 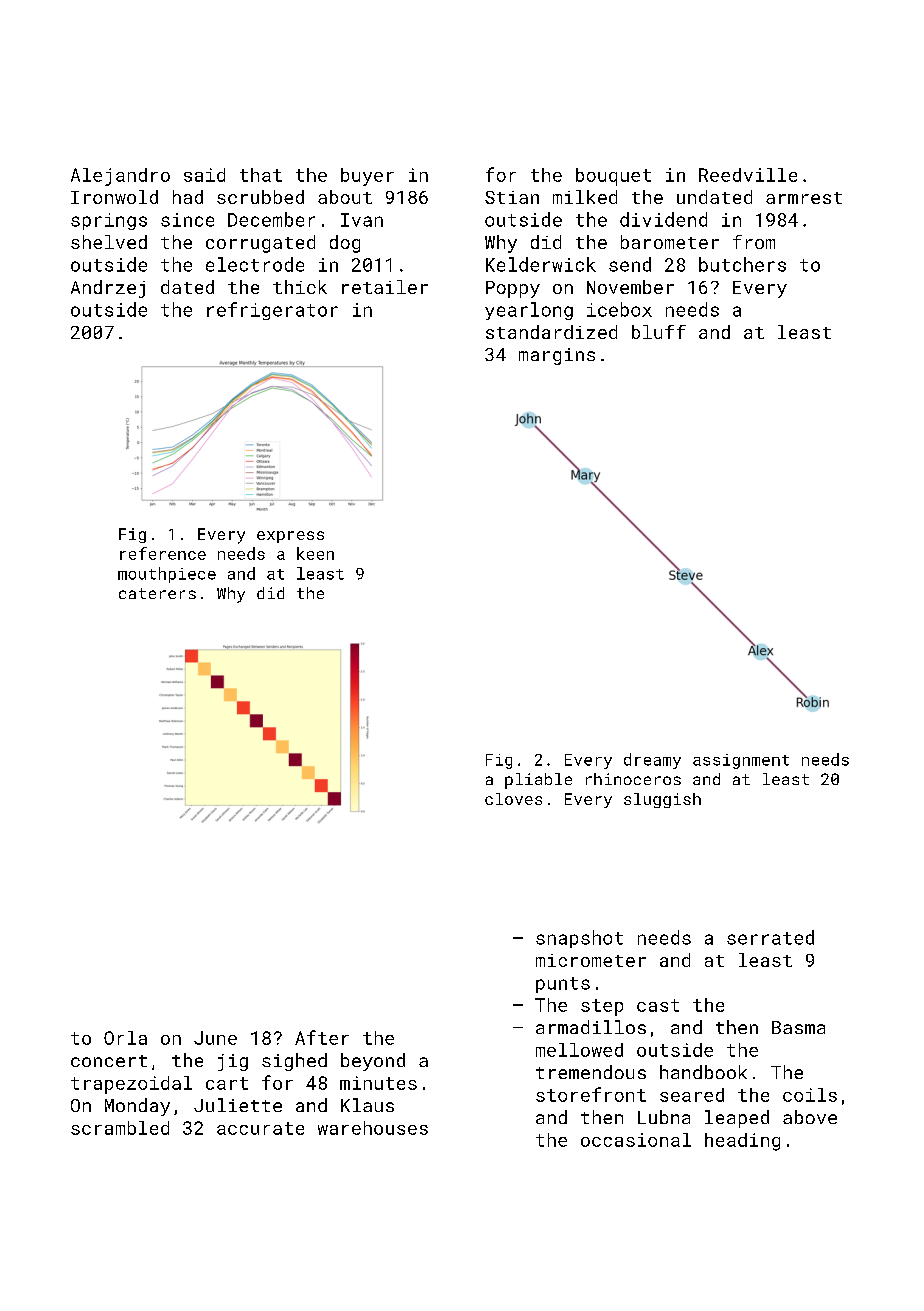 I want to click on said, so click(x=204, y=175).
